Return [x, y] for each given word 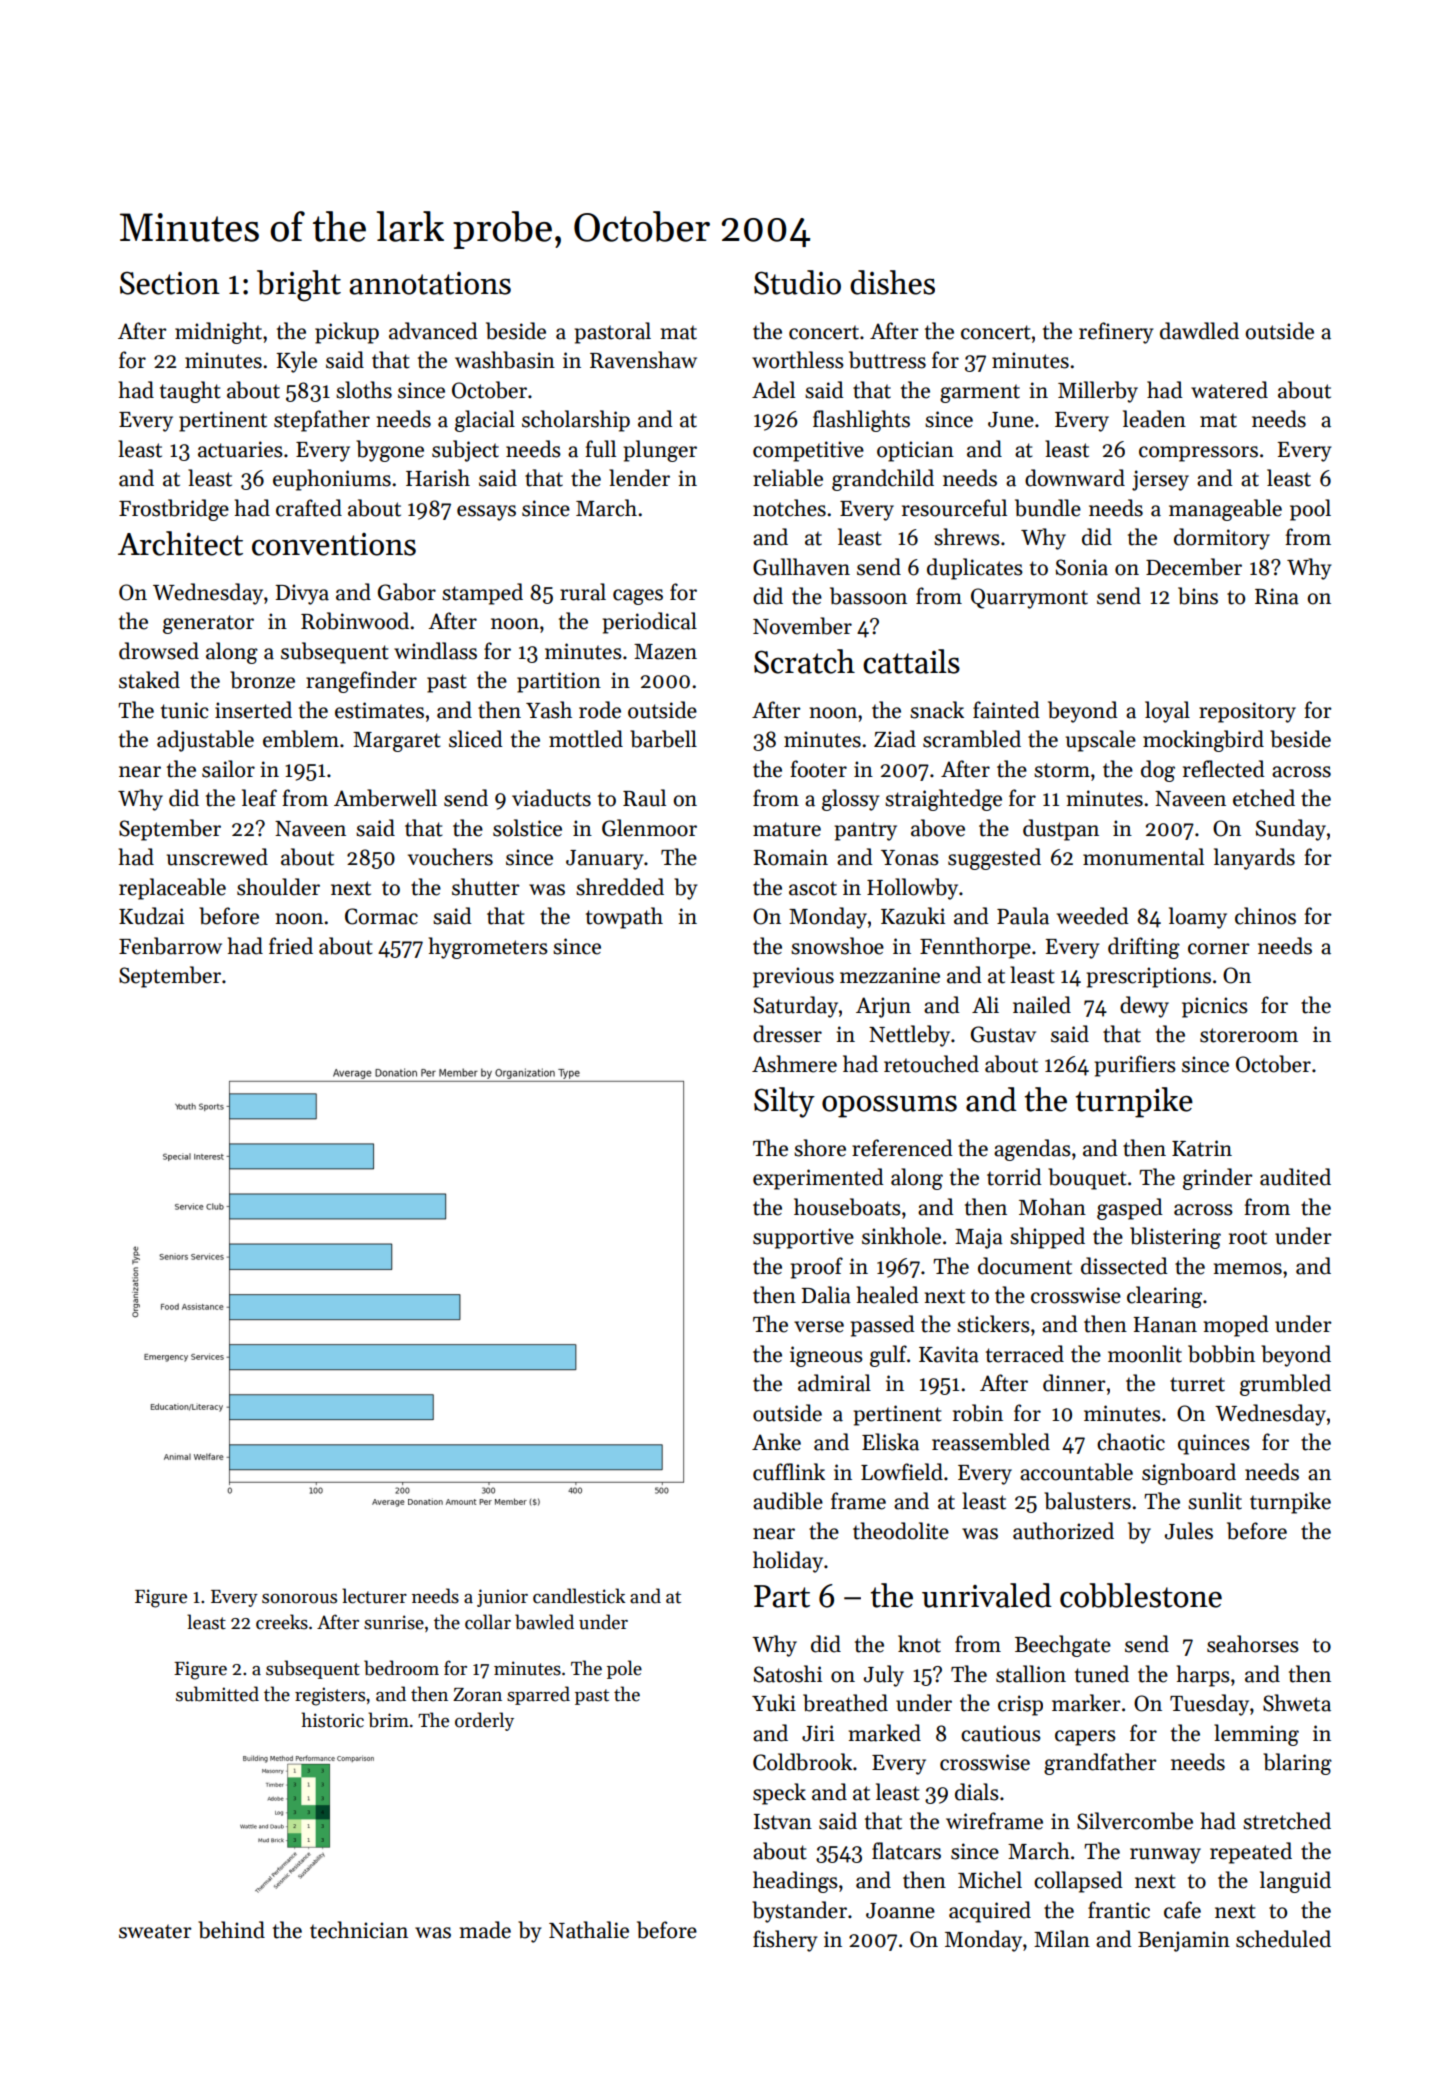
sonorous [299, 1599]
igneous [826, 1356]
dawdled [1199, 331]
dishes [892, 282]
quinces [1214, 1444]
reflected [1224, 769]
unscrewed [217, 857]
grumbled [1285, 1385]
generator [208, 624]
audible [788, 1501]
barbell [663, 739]
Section [170, 283]
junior [502, 1598]
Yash [549, 710]
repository [1247, 712]
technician [359, 1930]
